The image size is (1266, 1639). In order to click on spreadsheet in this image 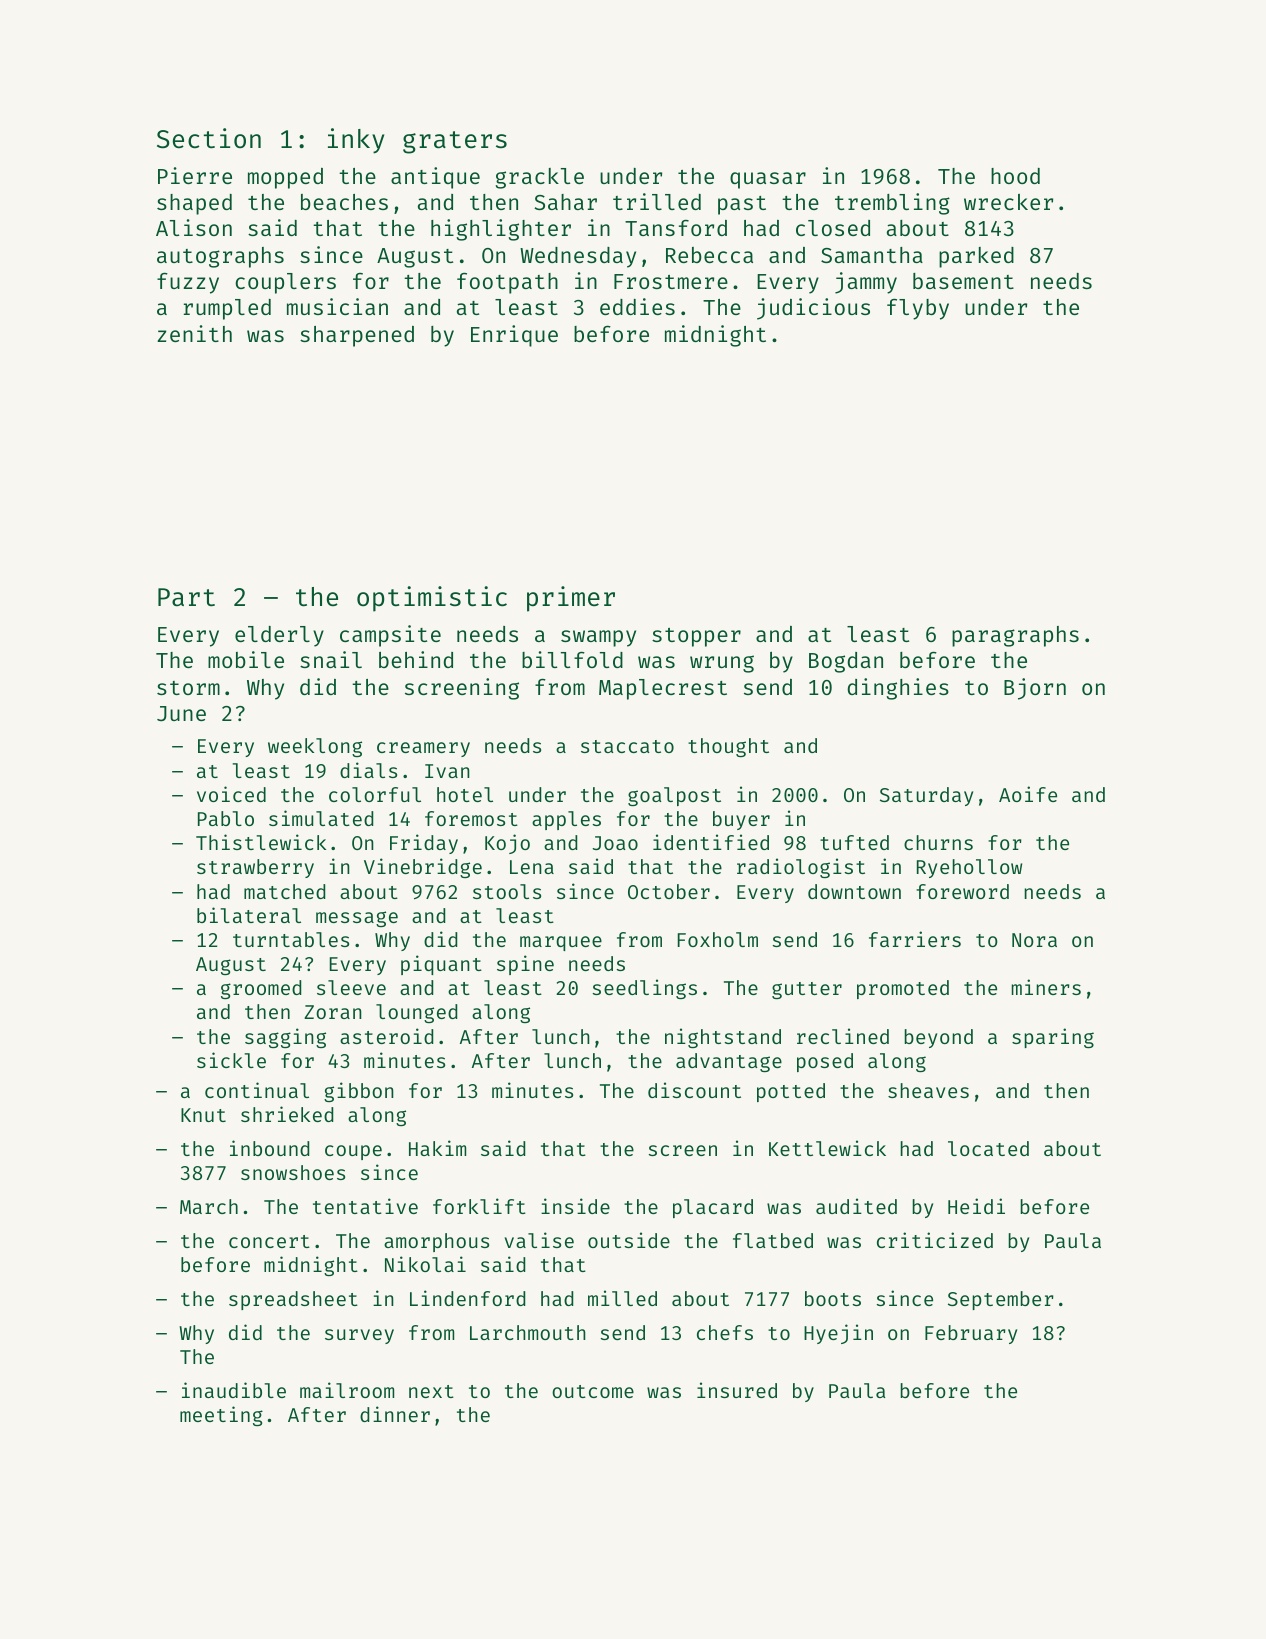, I will do `click(293, 1300)`.
